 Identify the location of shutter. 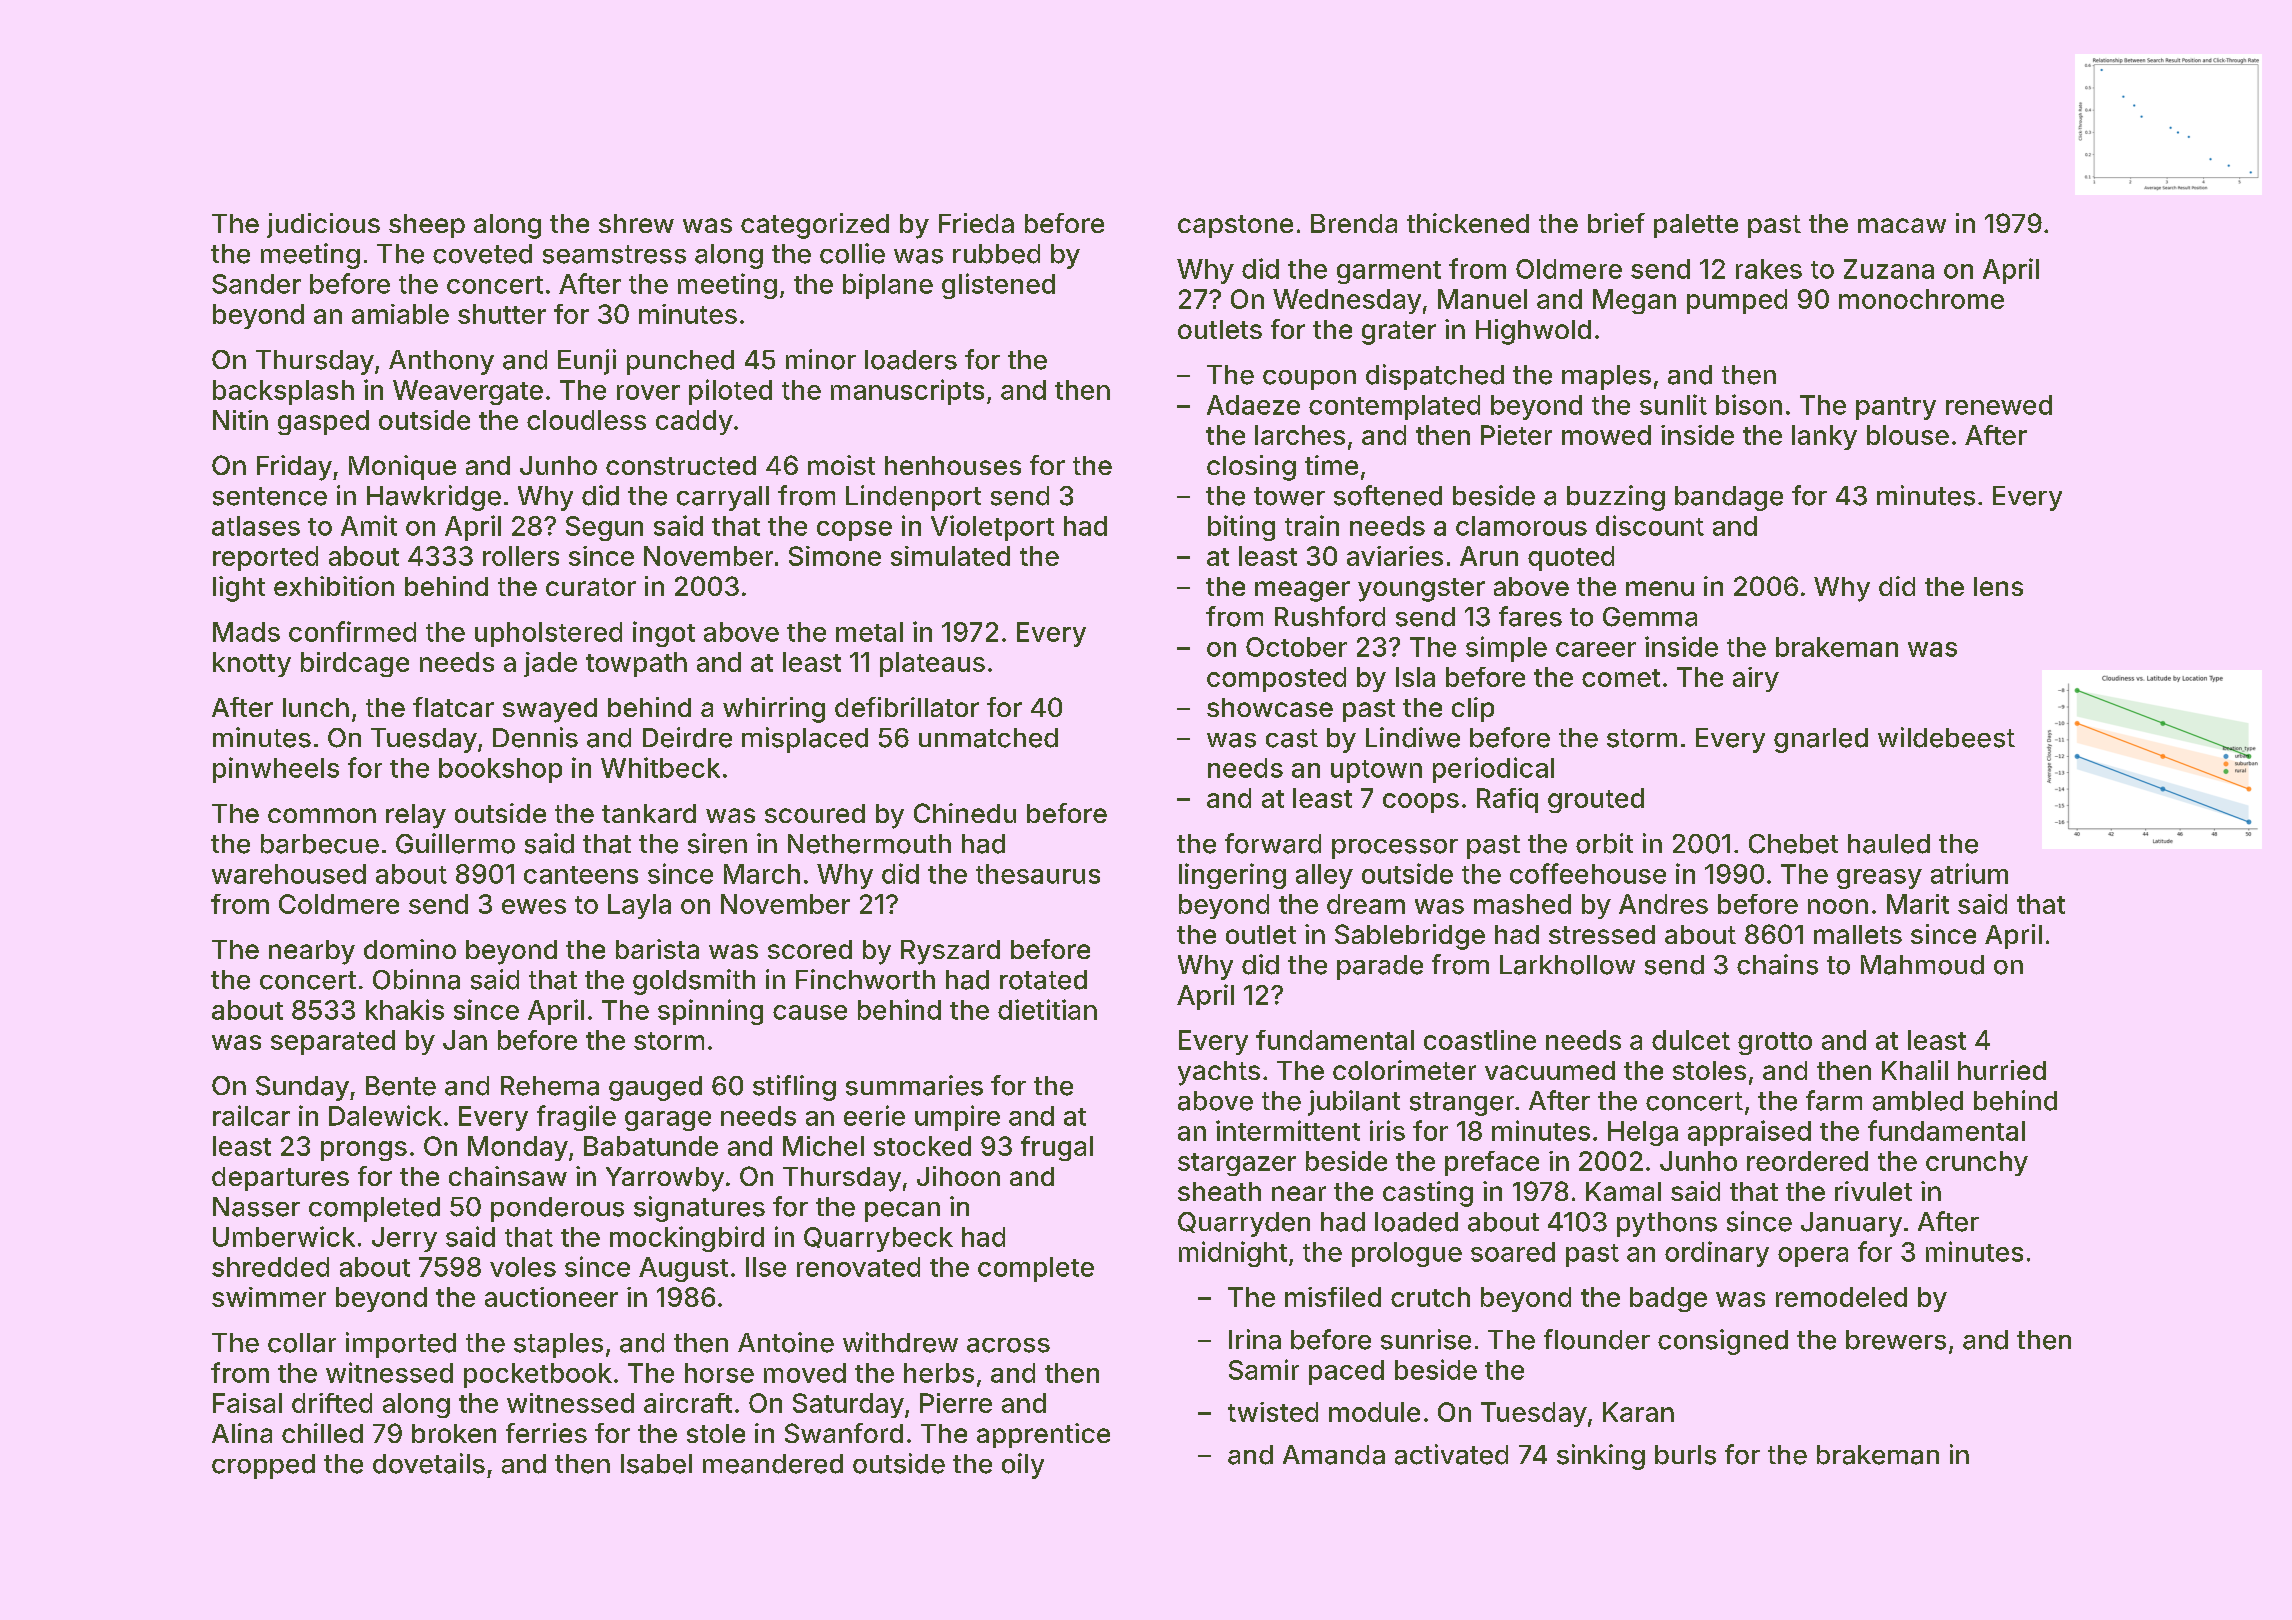
(502, 314).
